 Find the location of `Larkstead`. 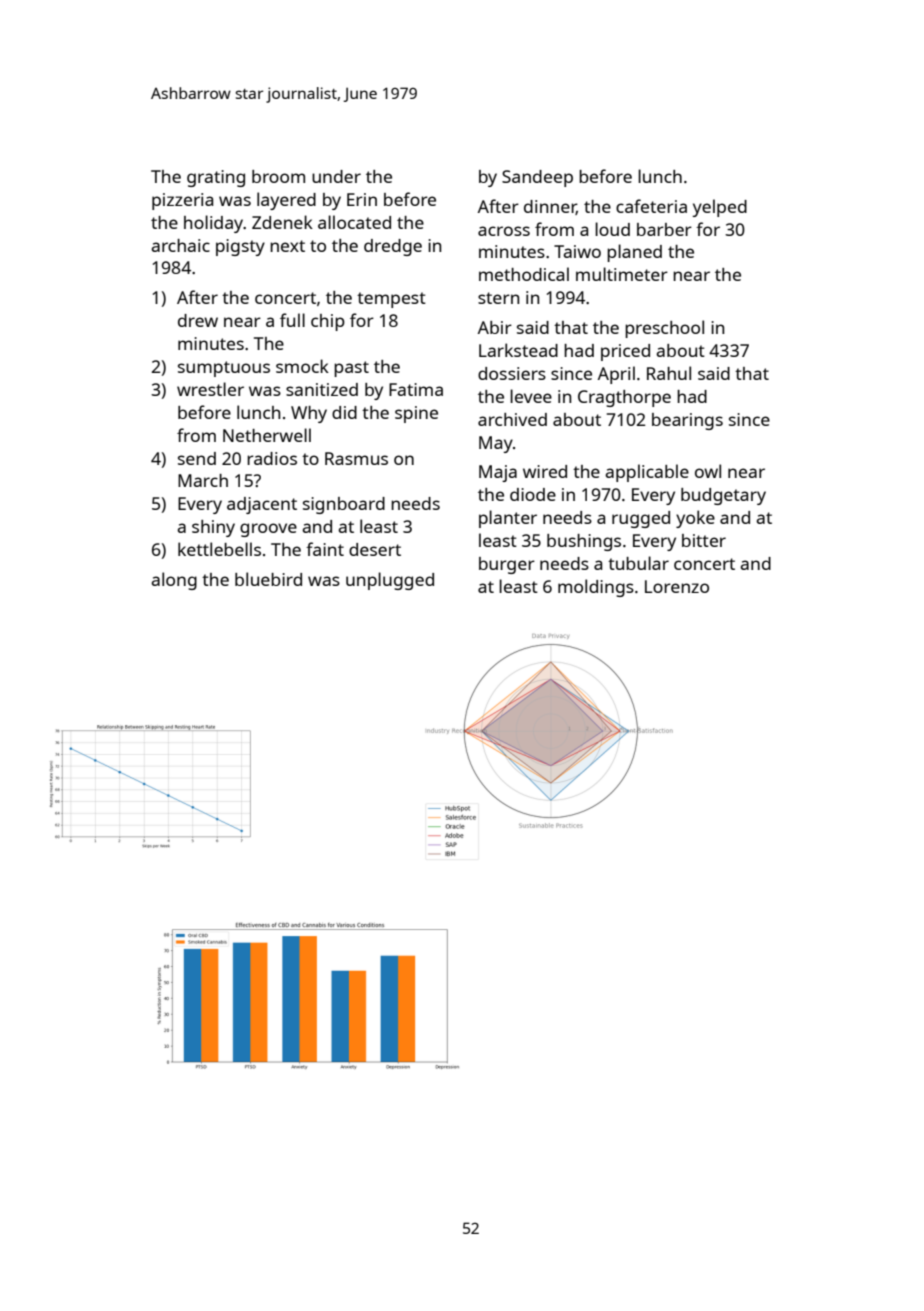

Larkstead is located at coordinates (518, 350).
